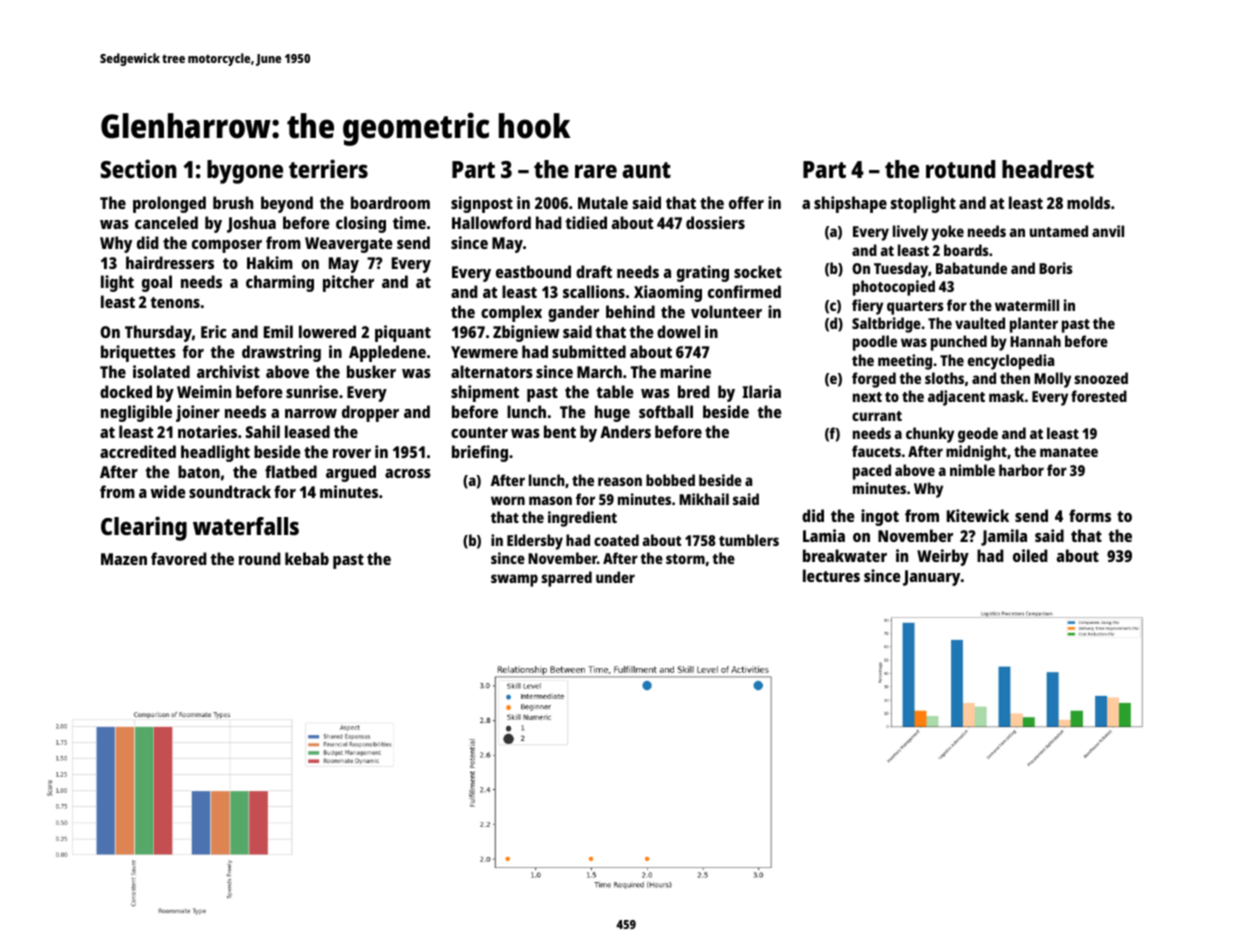  I want to click on lively, so click(910, 233).
